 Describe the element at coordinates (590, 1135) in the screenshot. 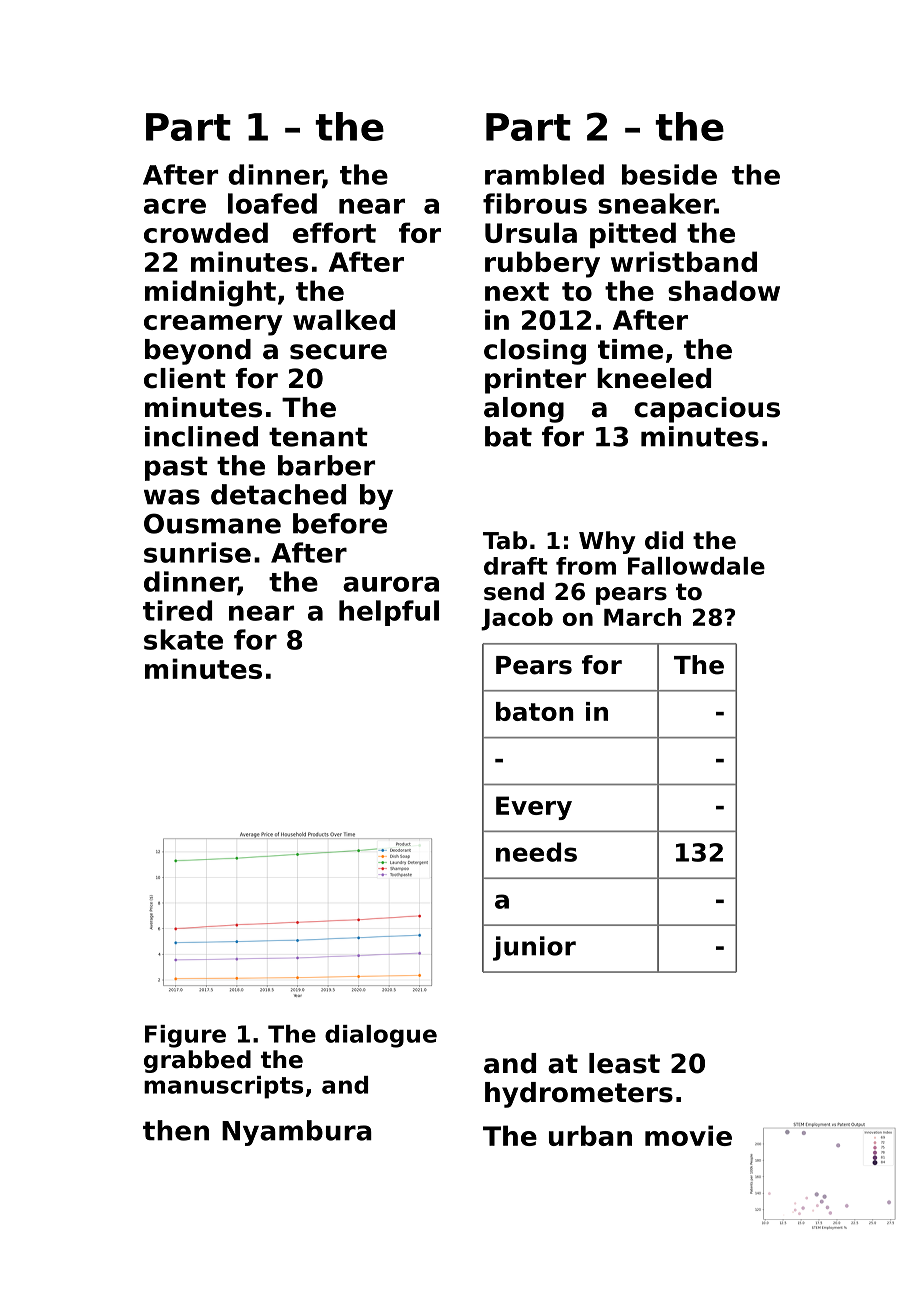

I see `urban` at that location.
